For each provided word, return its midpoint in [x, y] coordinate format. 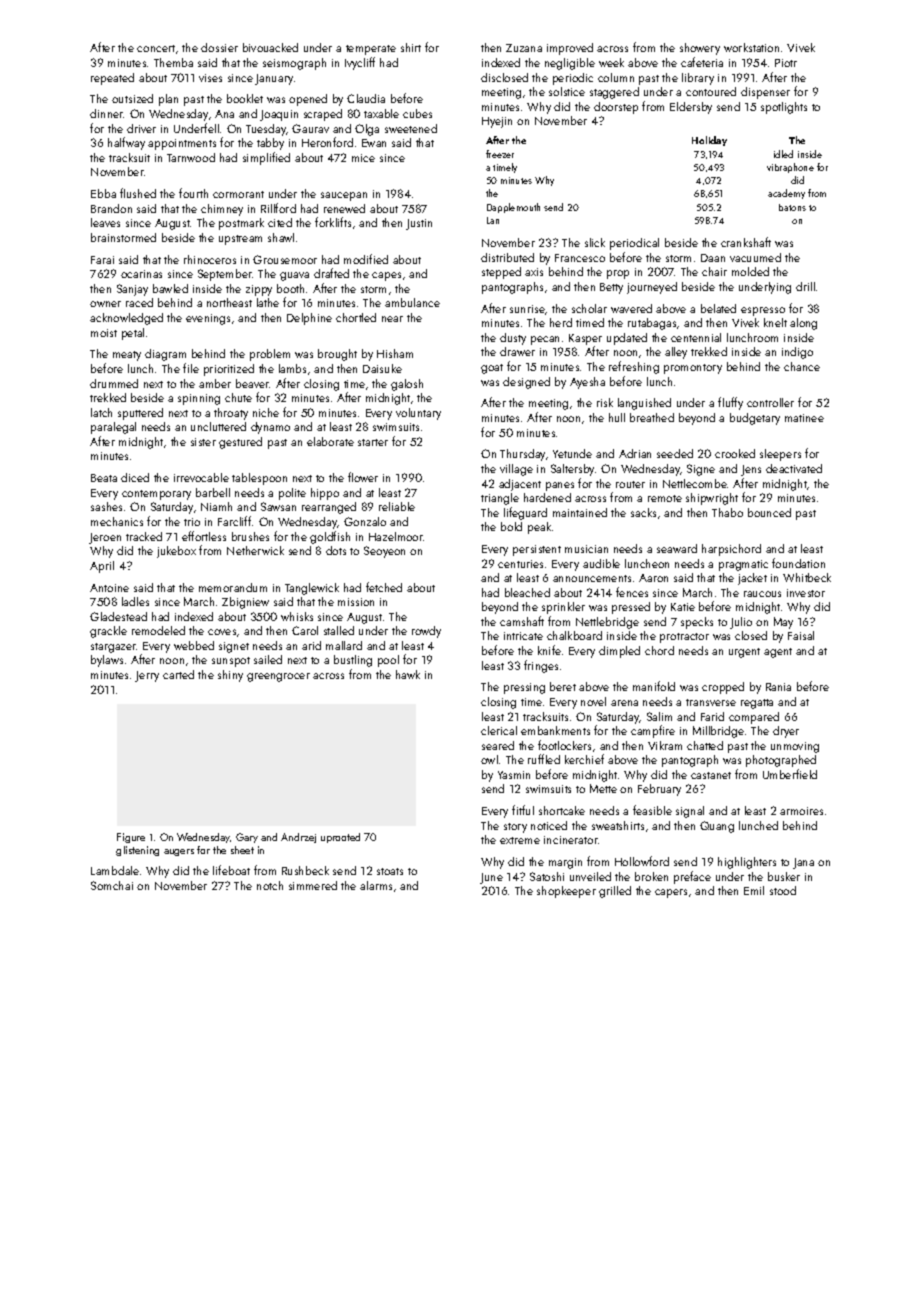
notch [270, 885]
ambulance [412, 302]
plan [168, 100]
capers [671, 893]
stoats [390, 871]
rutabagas [652, 324]
